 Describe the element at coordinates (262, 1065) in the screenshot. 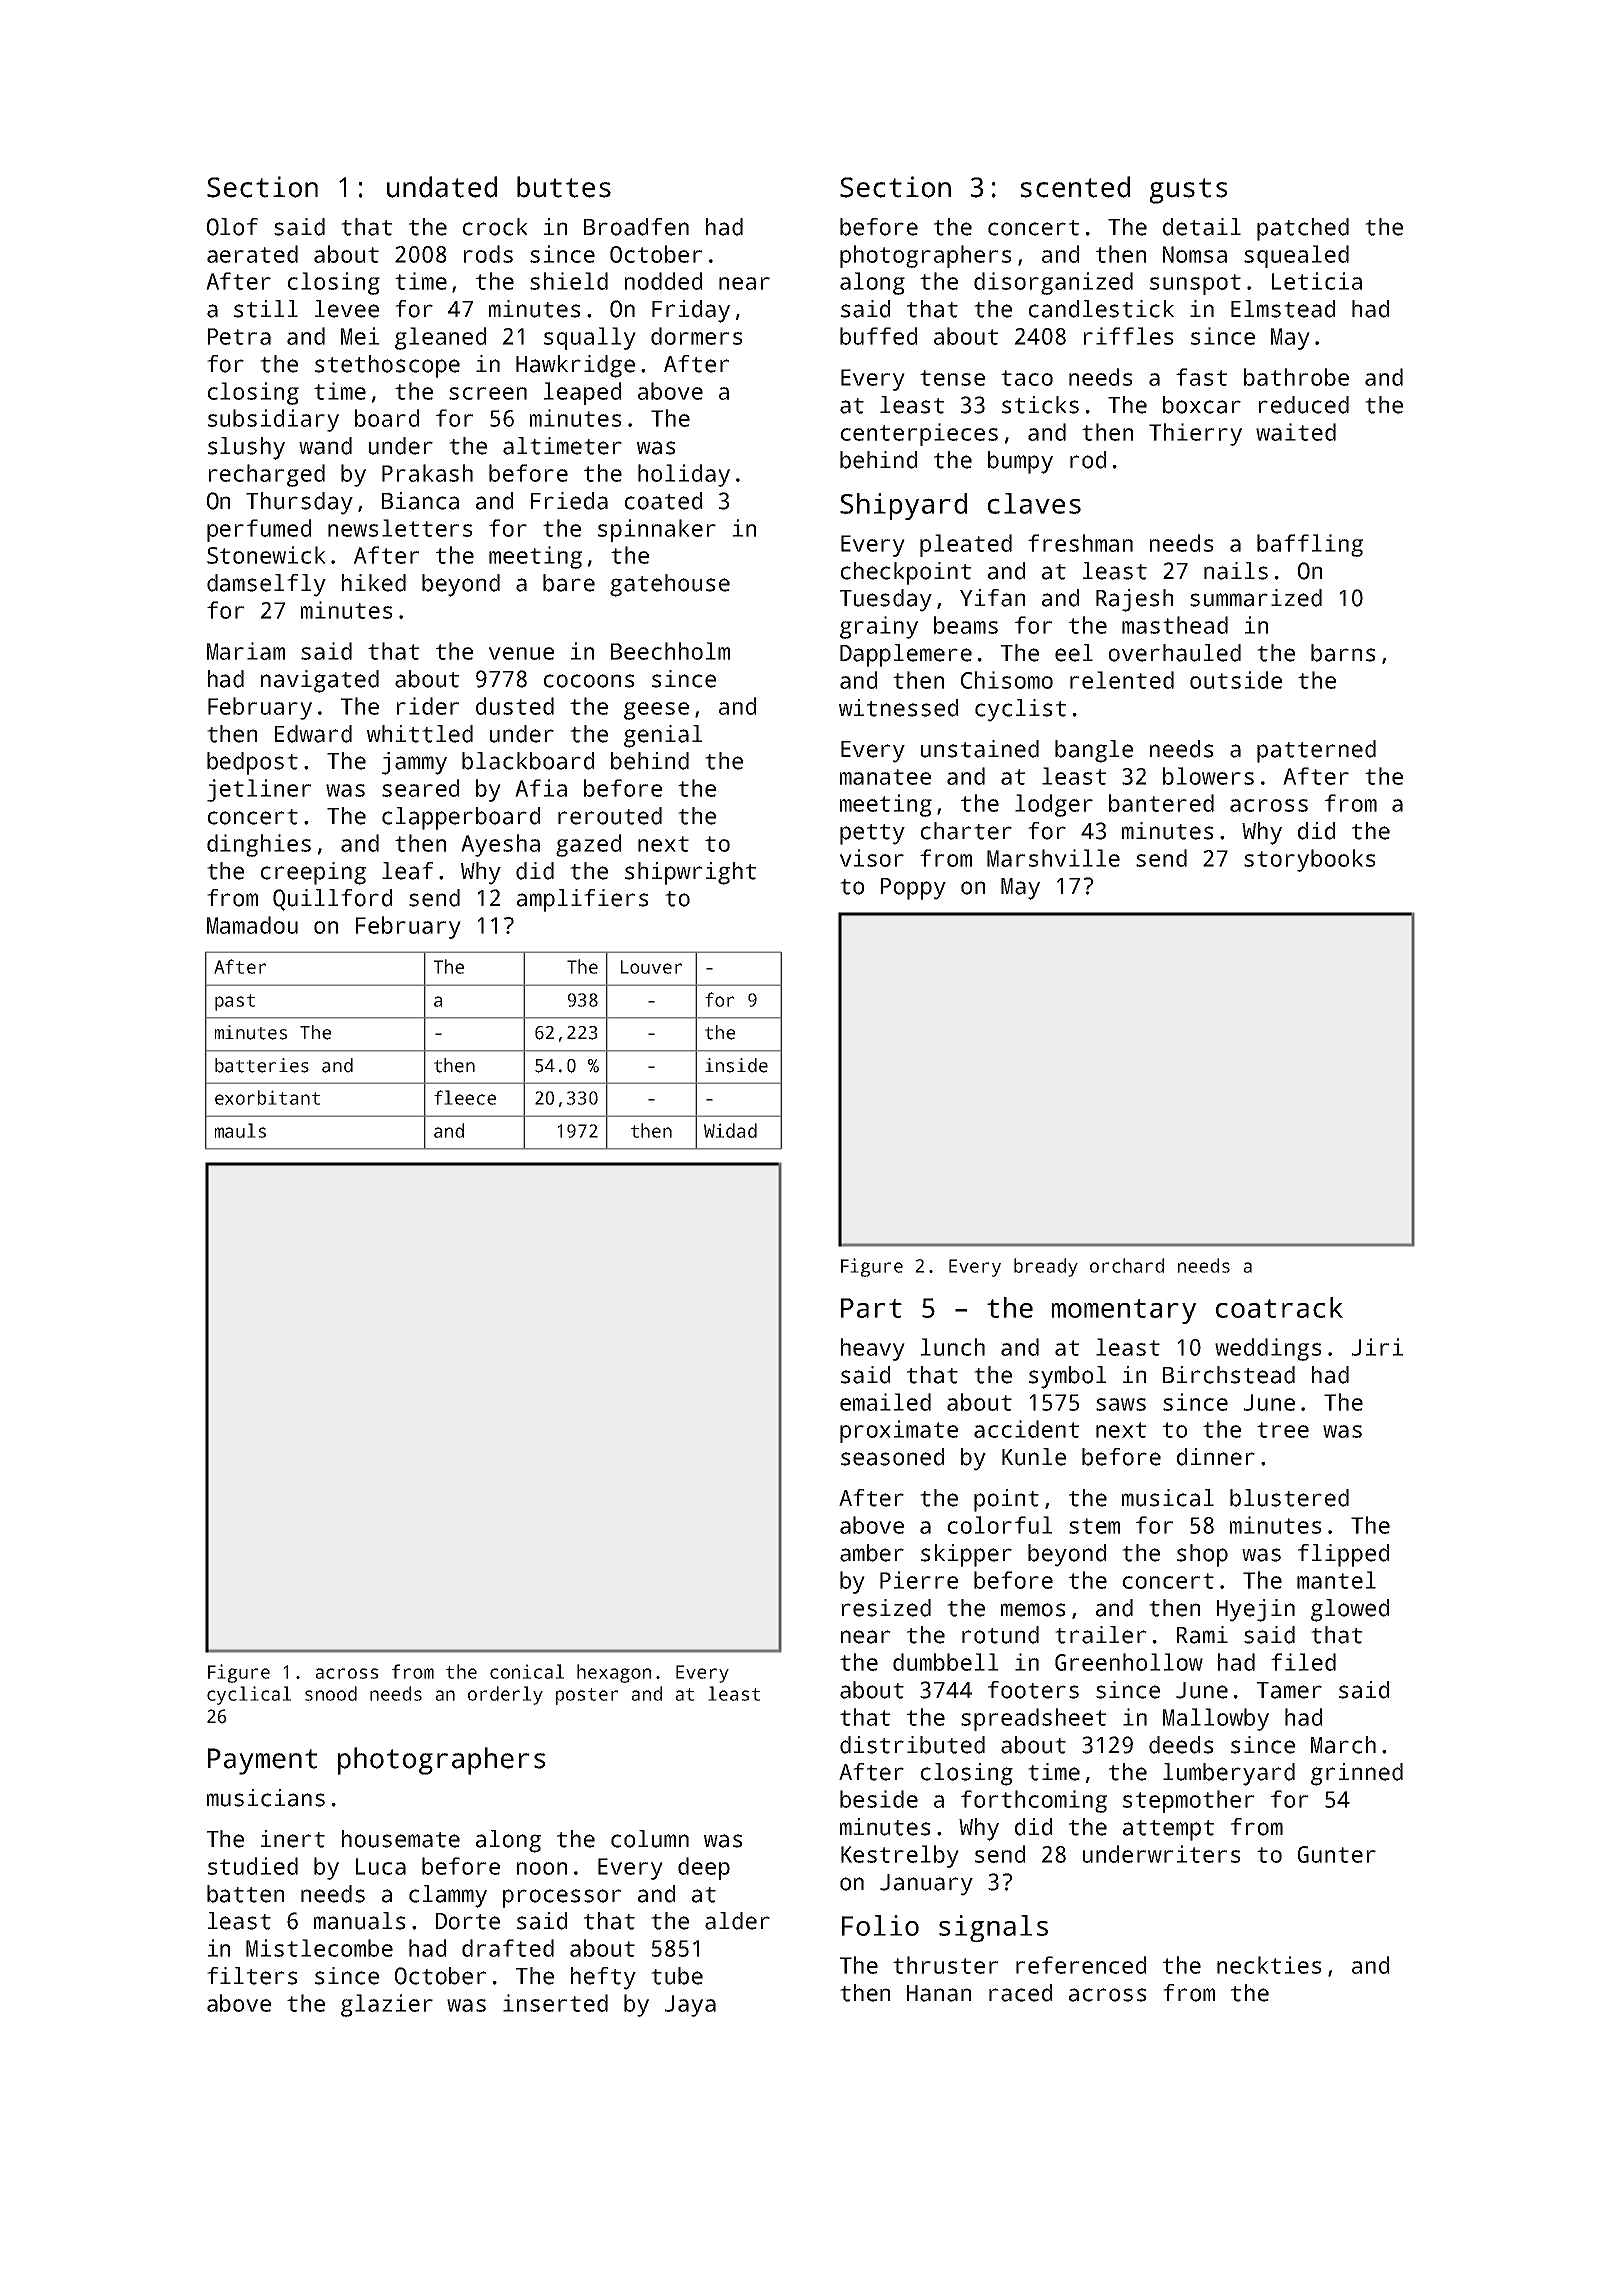

I see `batteries` at that location.
